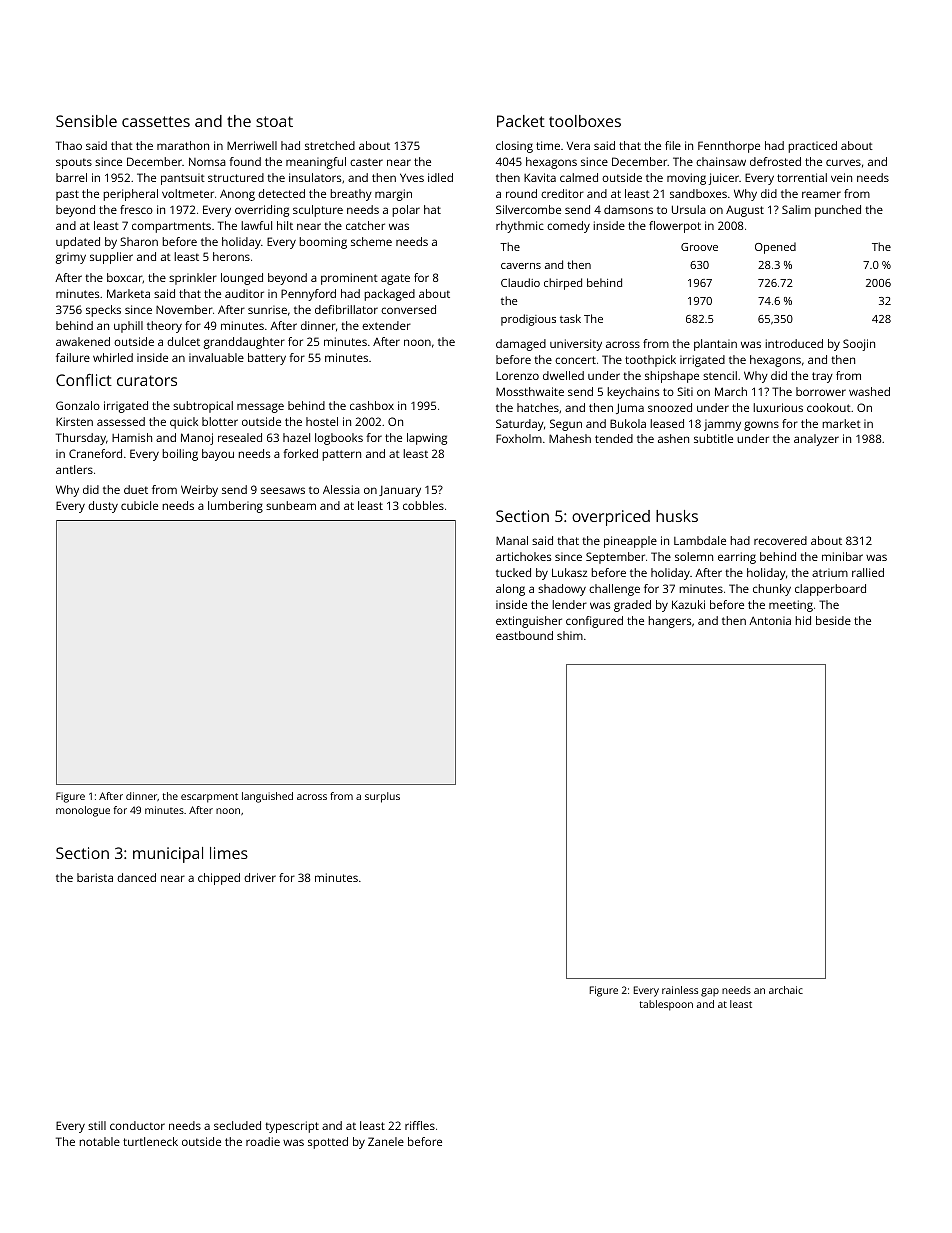 Image resolution: width=952 pixels, height=1233 pixels. What do you see at coordinates (103, 507) in the document?
I see `dusty` at bounding box center [103, 507].
